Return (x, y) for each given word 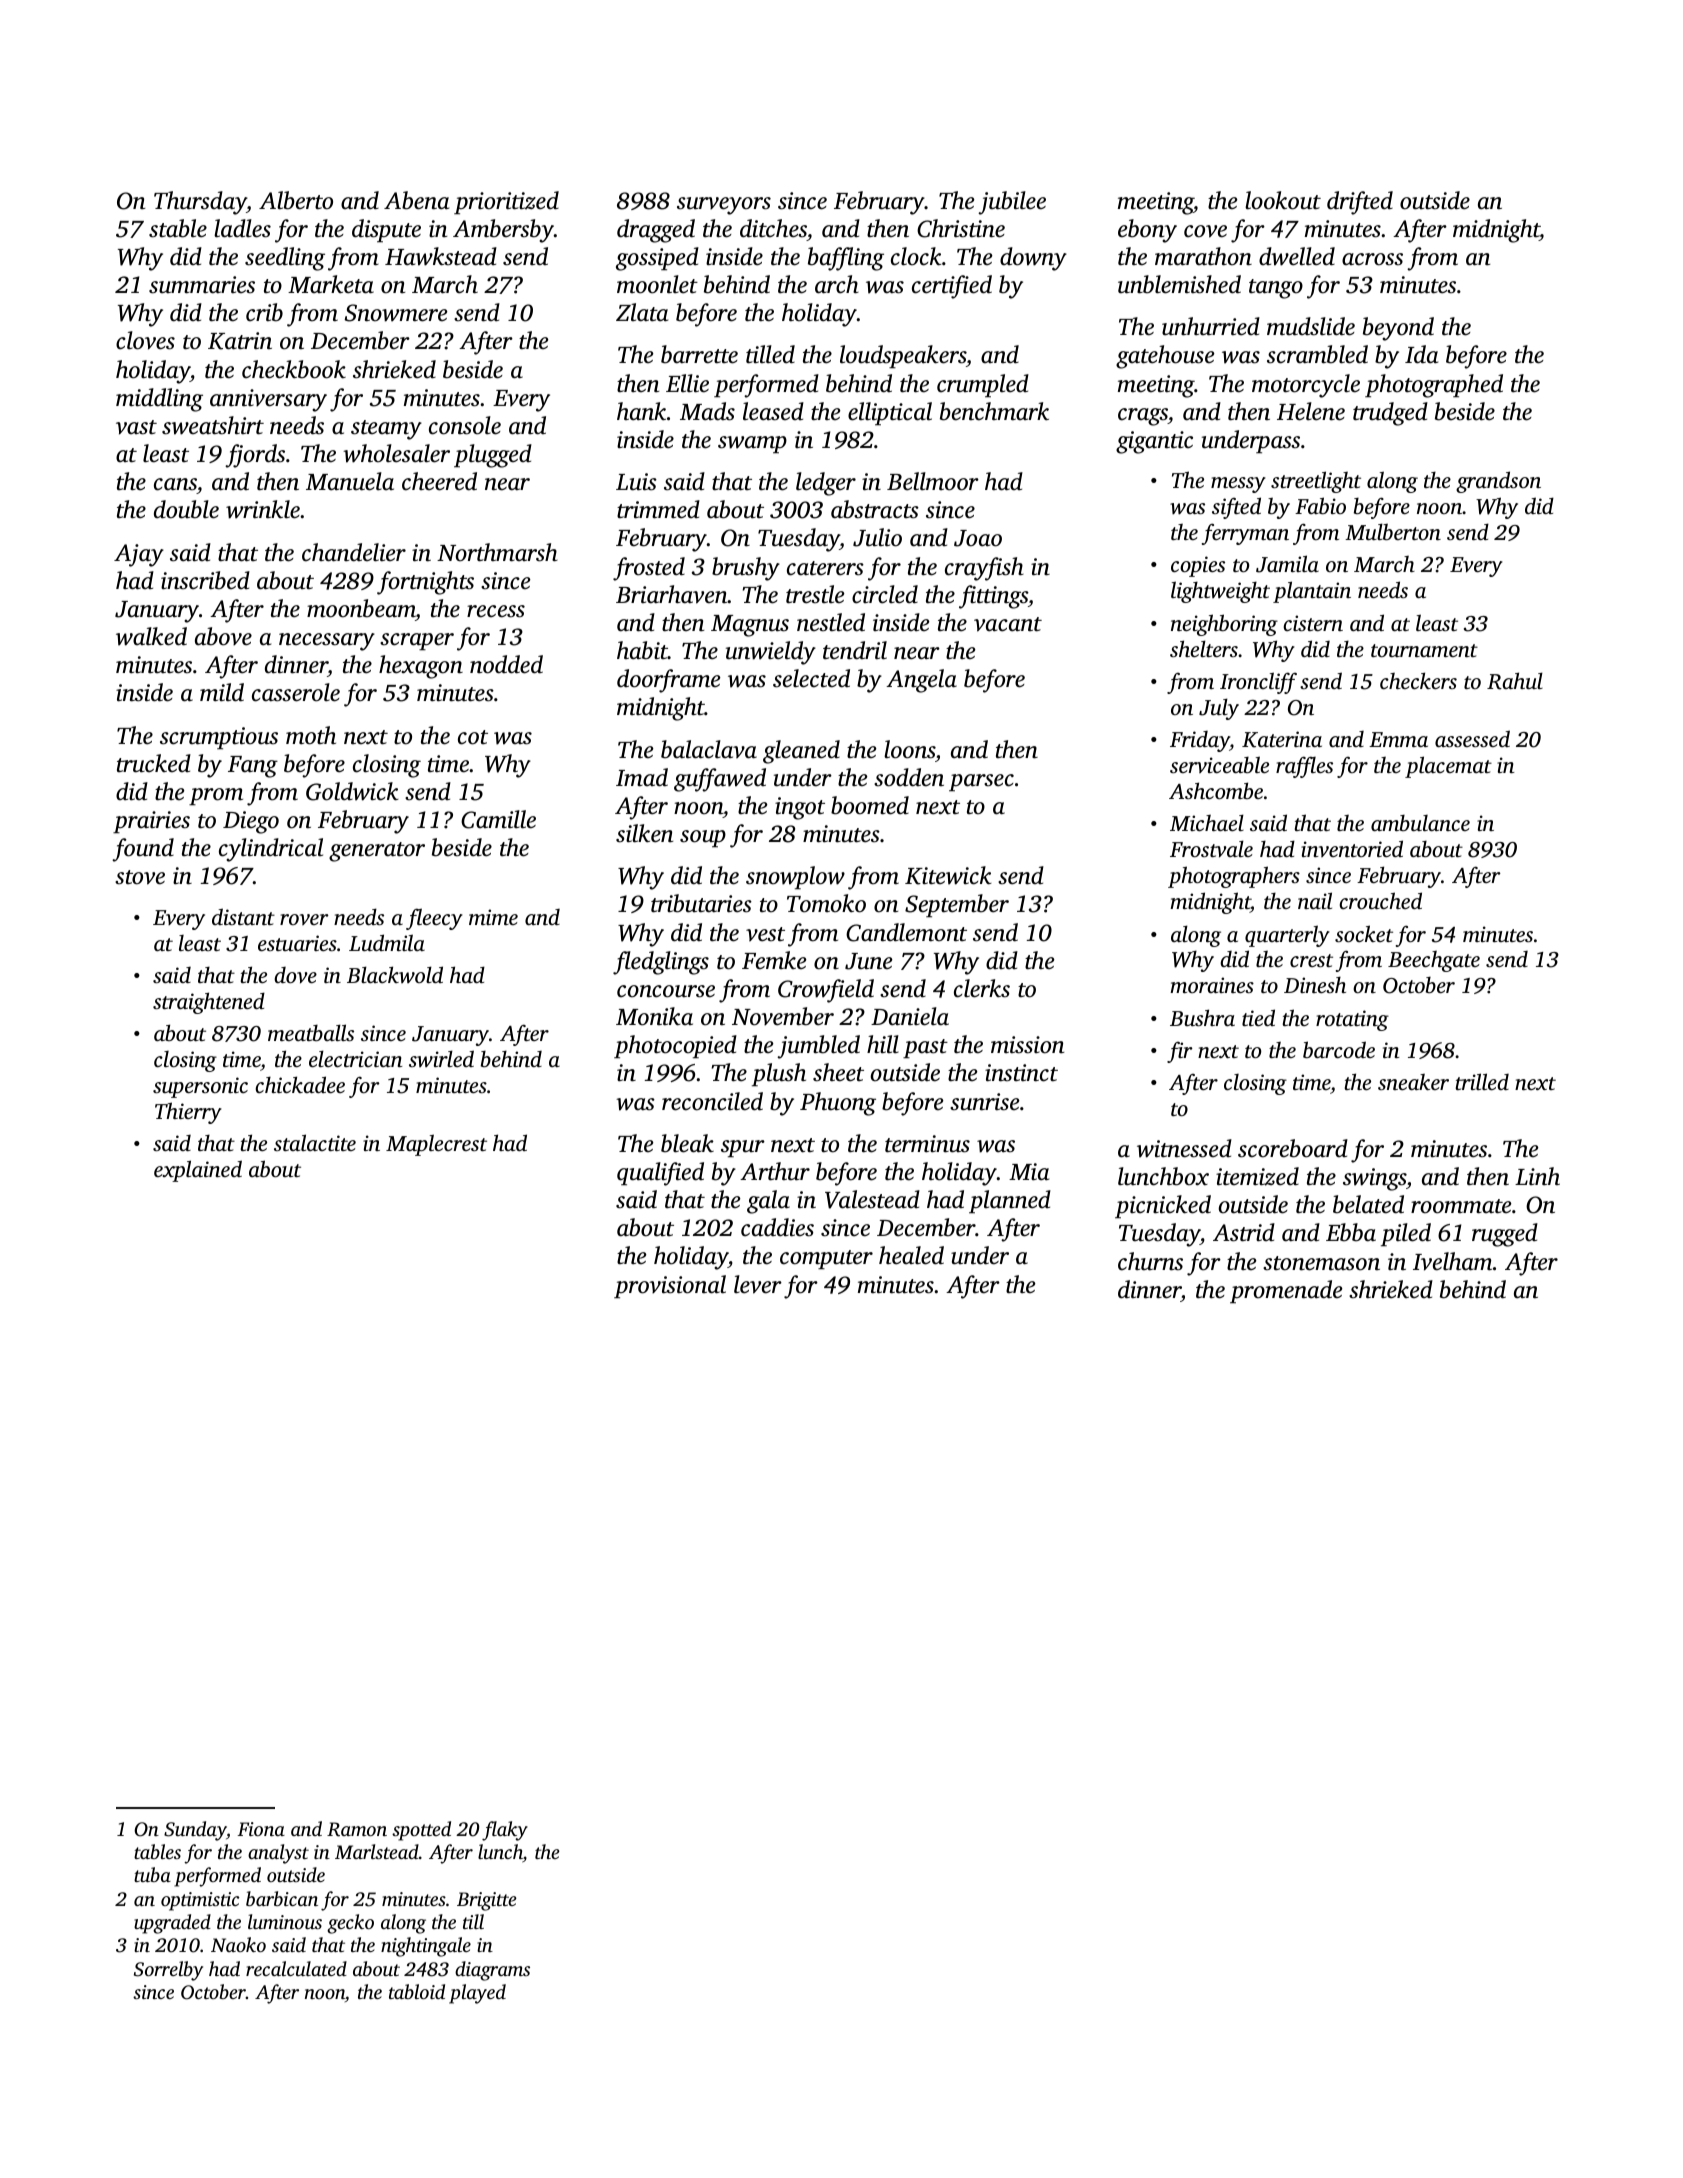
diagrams (492, 1971)
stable (178, 228)
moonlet (657, 284)
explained (198, 1171)
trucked (154, 763)
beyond (1398, 329)
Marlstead (377, 1851)
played (477, 1994)
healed (911, 1255)
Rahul (1515, 681)
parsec (981, 783)
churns (1150, 1261)
